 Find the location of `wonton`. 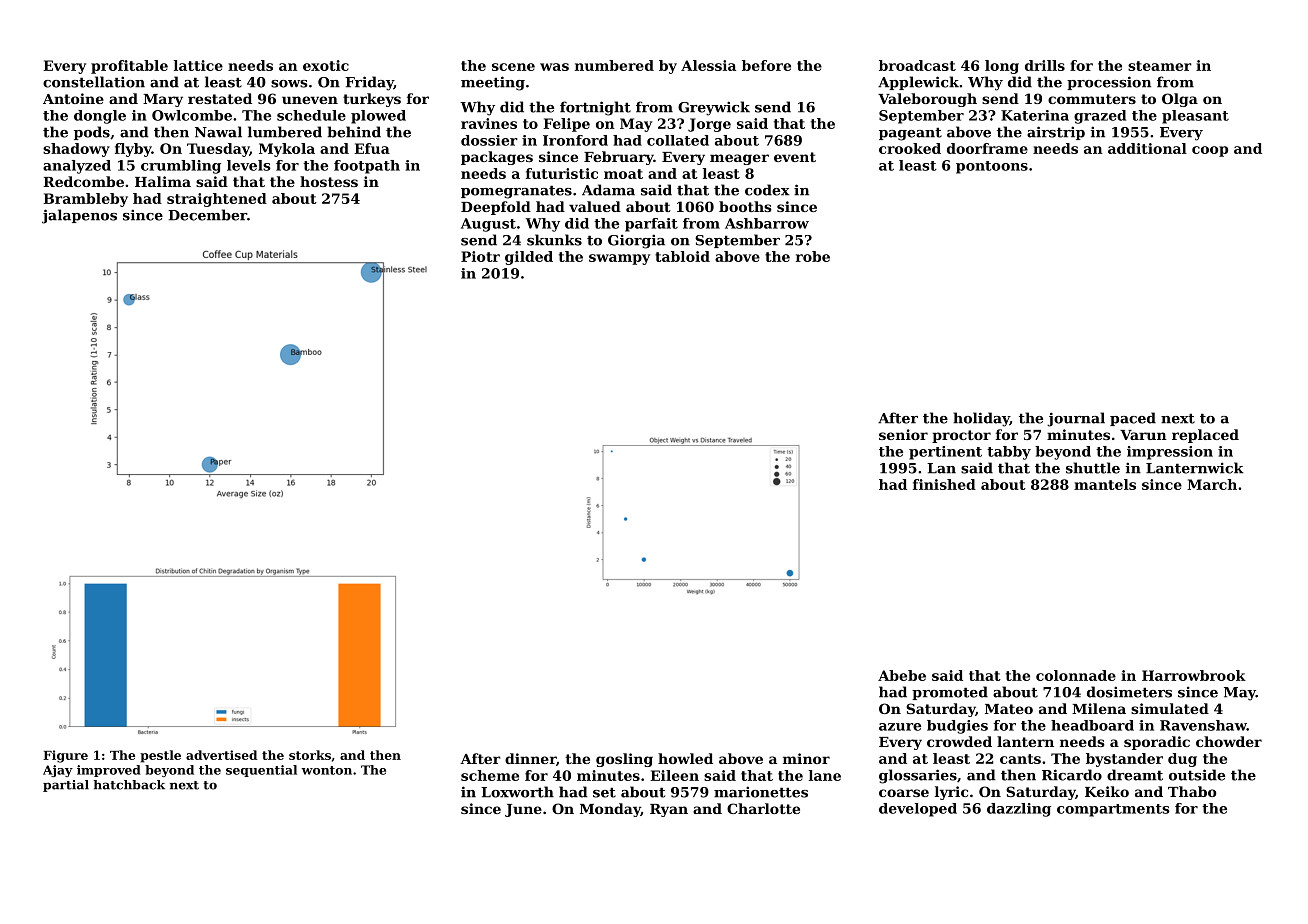

wonton is located at coordinates (326, 770).
